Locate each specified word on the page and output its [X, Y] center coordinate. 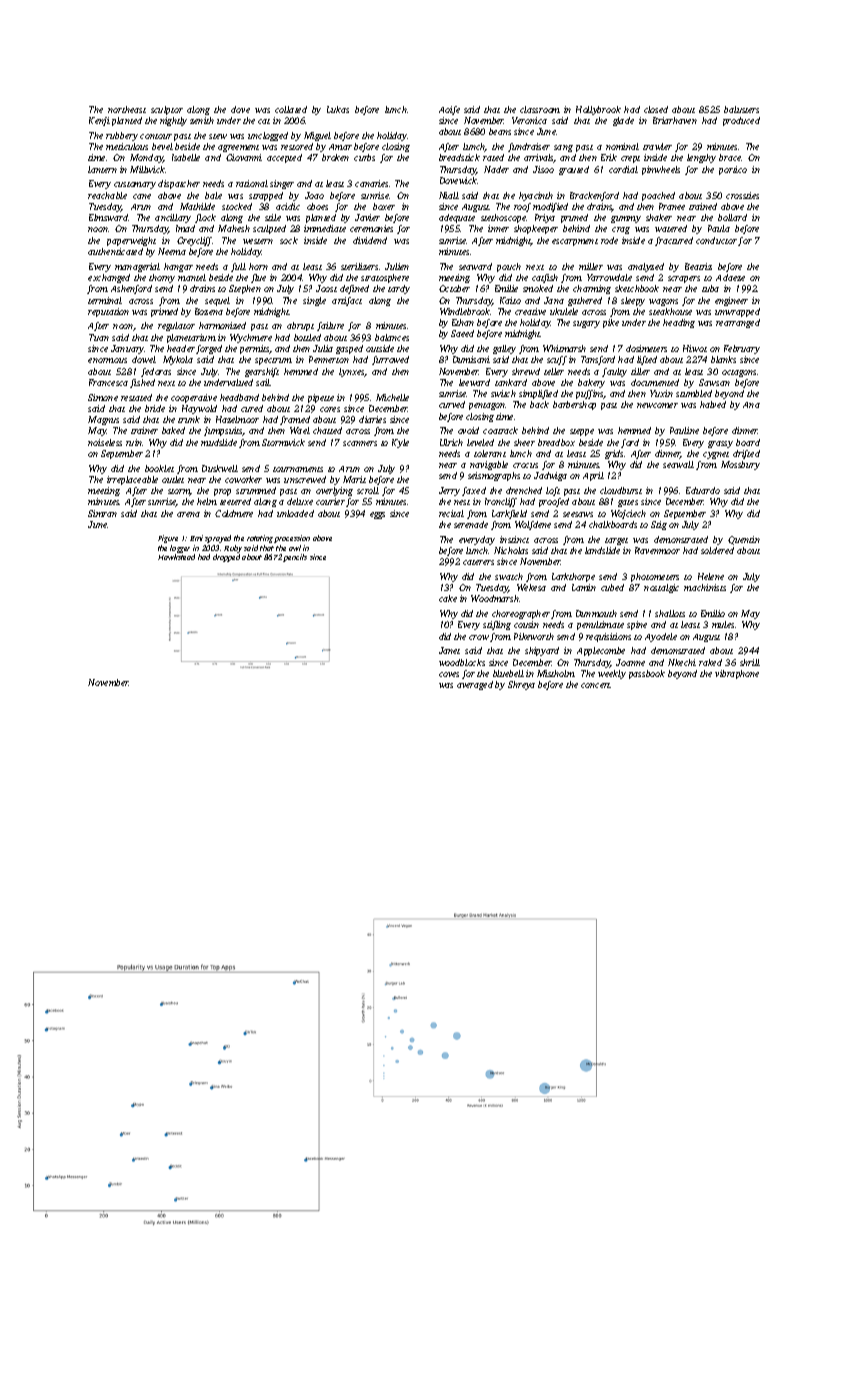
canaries [371, 183]
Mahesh [234, 228]
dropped [226, 558]
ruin [134, 442]
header [181, 348]
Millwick [148, 169]
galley [504, 349]
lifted [647, 360]
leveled [480, 442]
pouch [509, 267]
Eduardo [703, 490]
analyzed [646, 267]
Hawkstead [176, 557]
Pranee [672, 206]
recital [451, 513]
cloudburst [621, 490]
